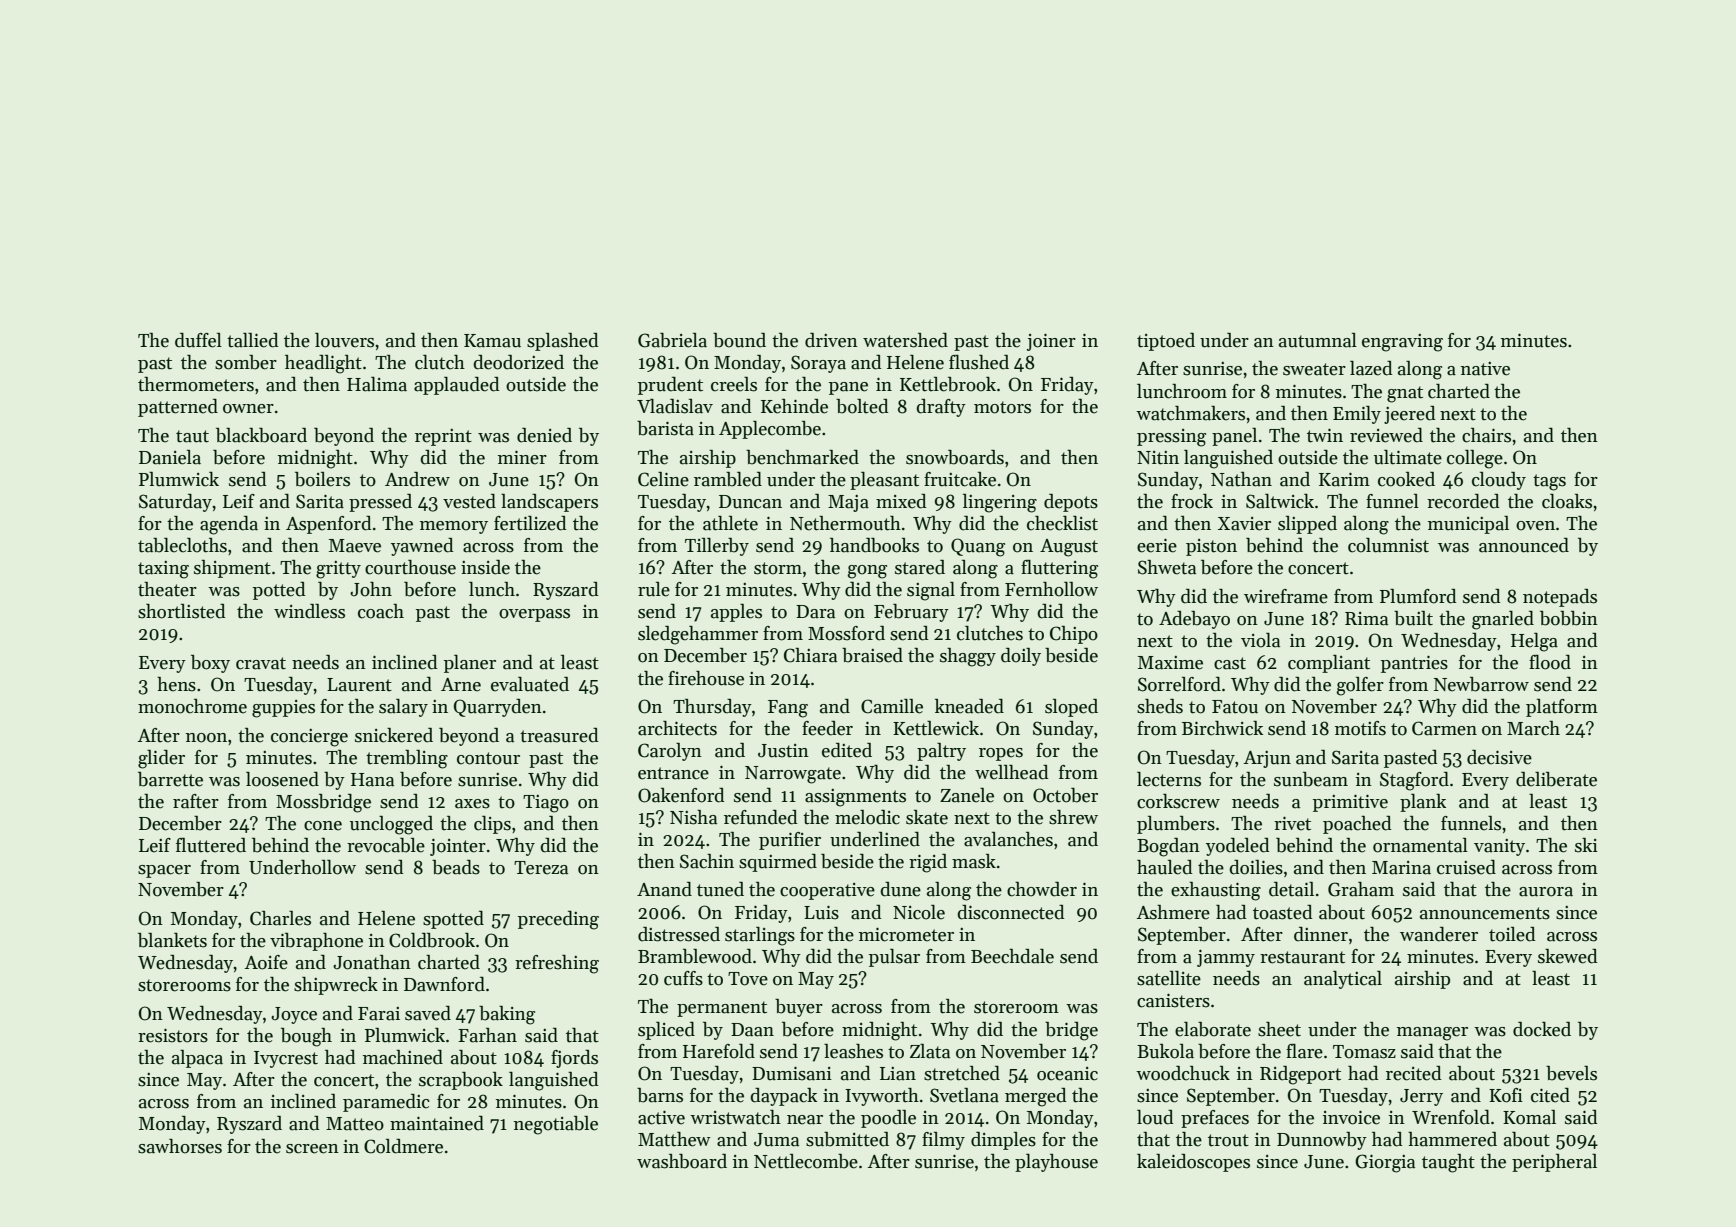  I want to click on Applecombe, so click(770, 430).
